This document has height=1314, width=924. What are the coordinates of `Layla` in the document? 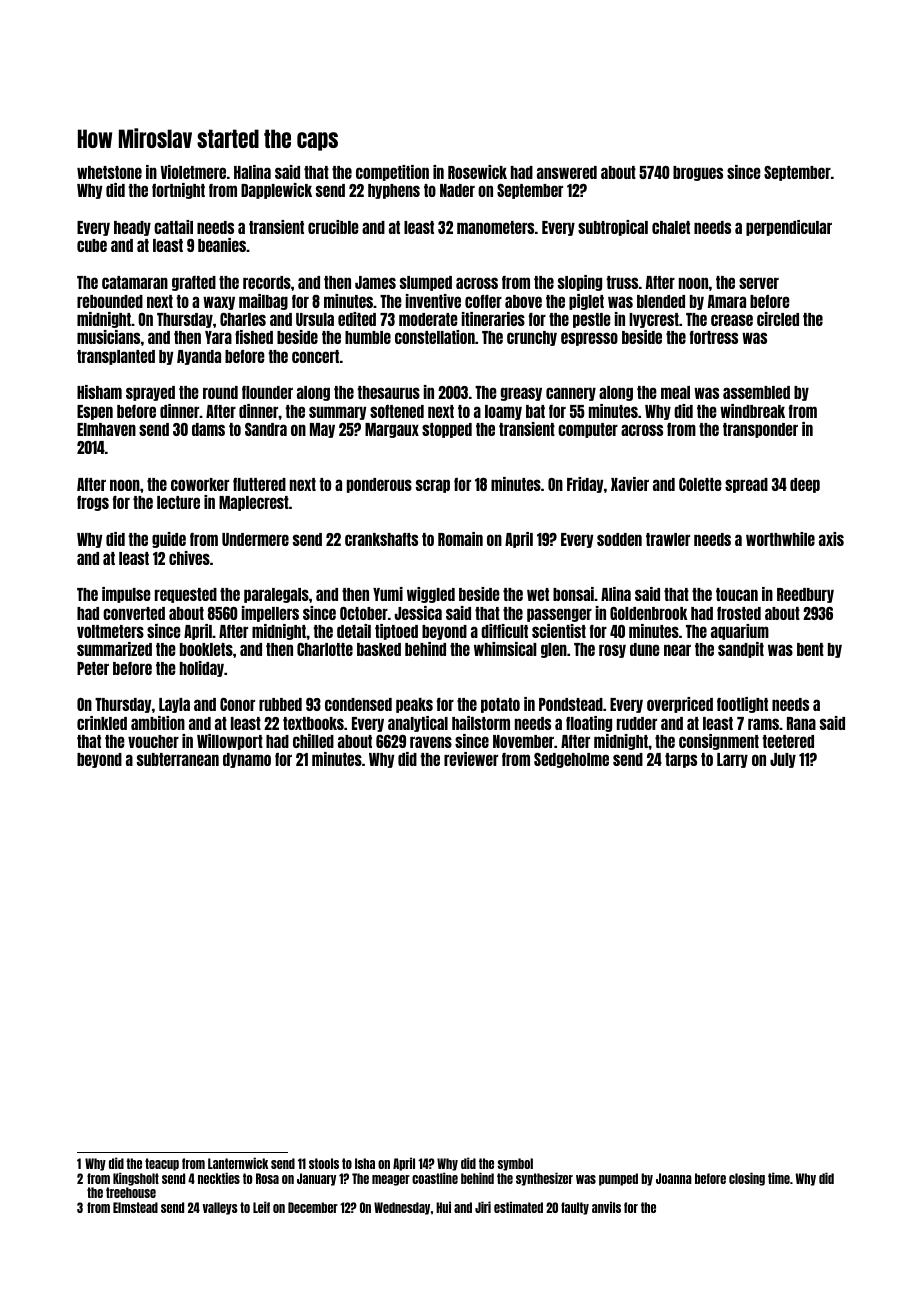 It's located at (174, 705).
